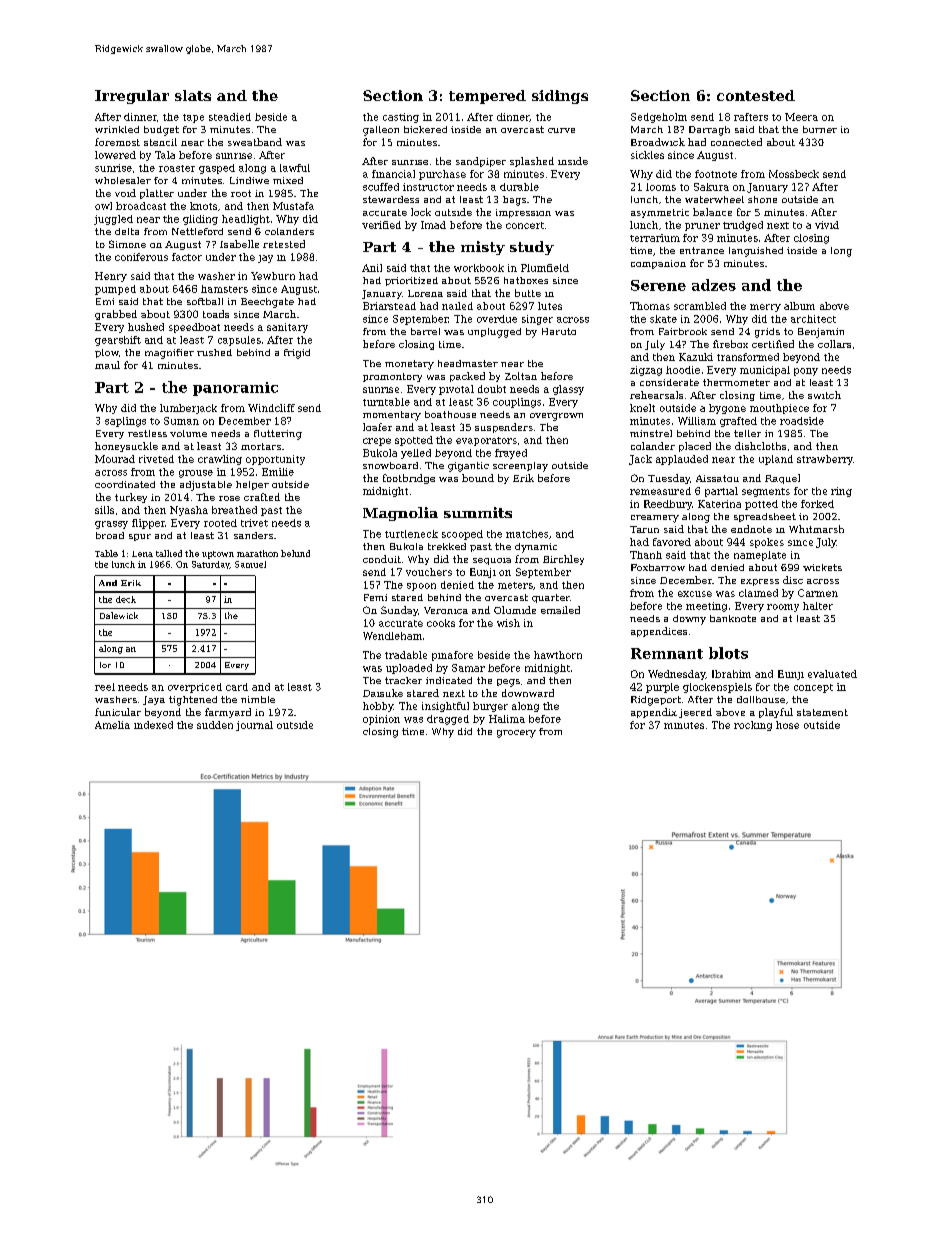  Describe the element at coordinates (719, 504) in the image. I see `Katerina` at that location.
